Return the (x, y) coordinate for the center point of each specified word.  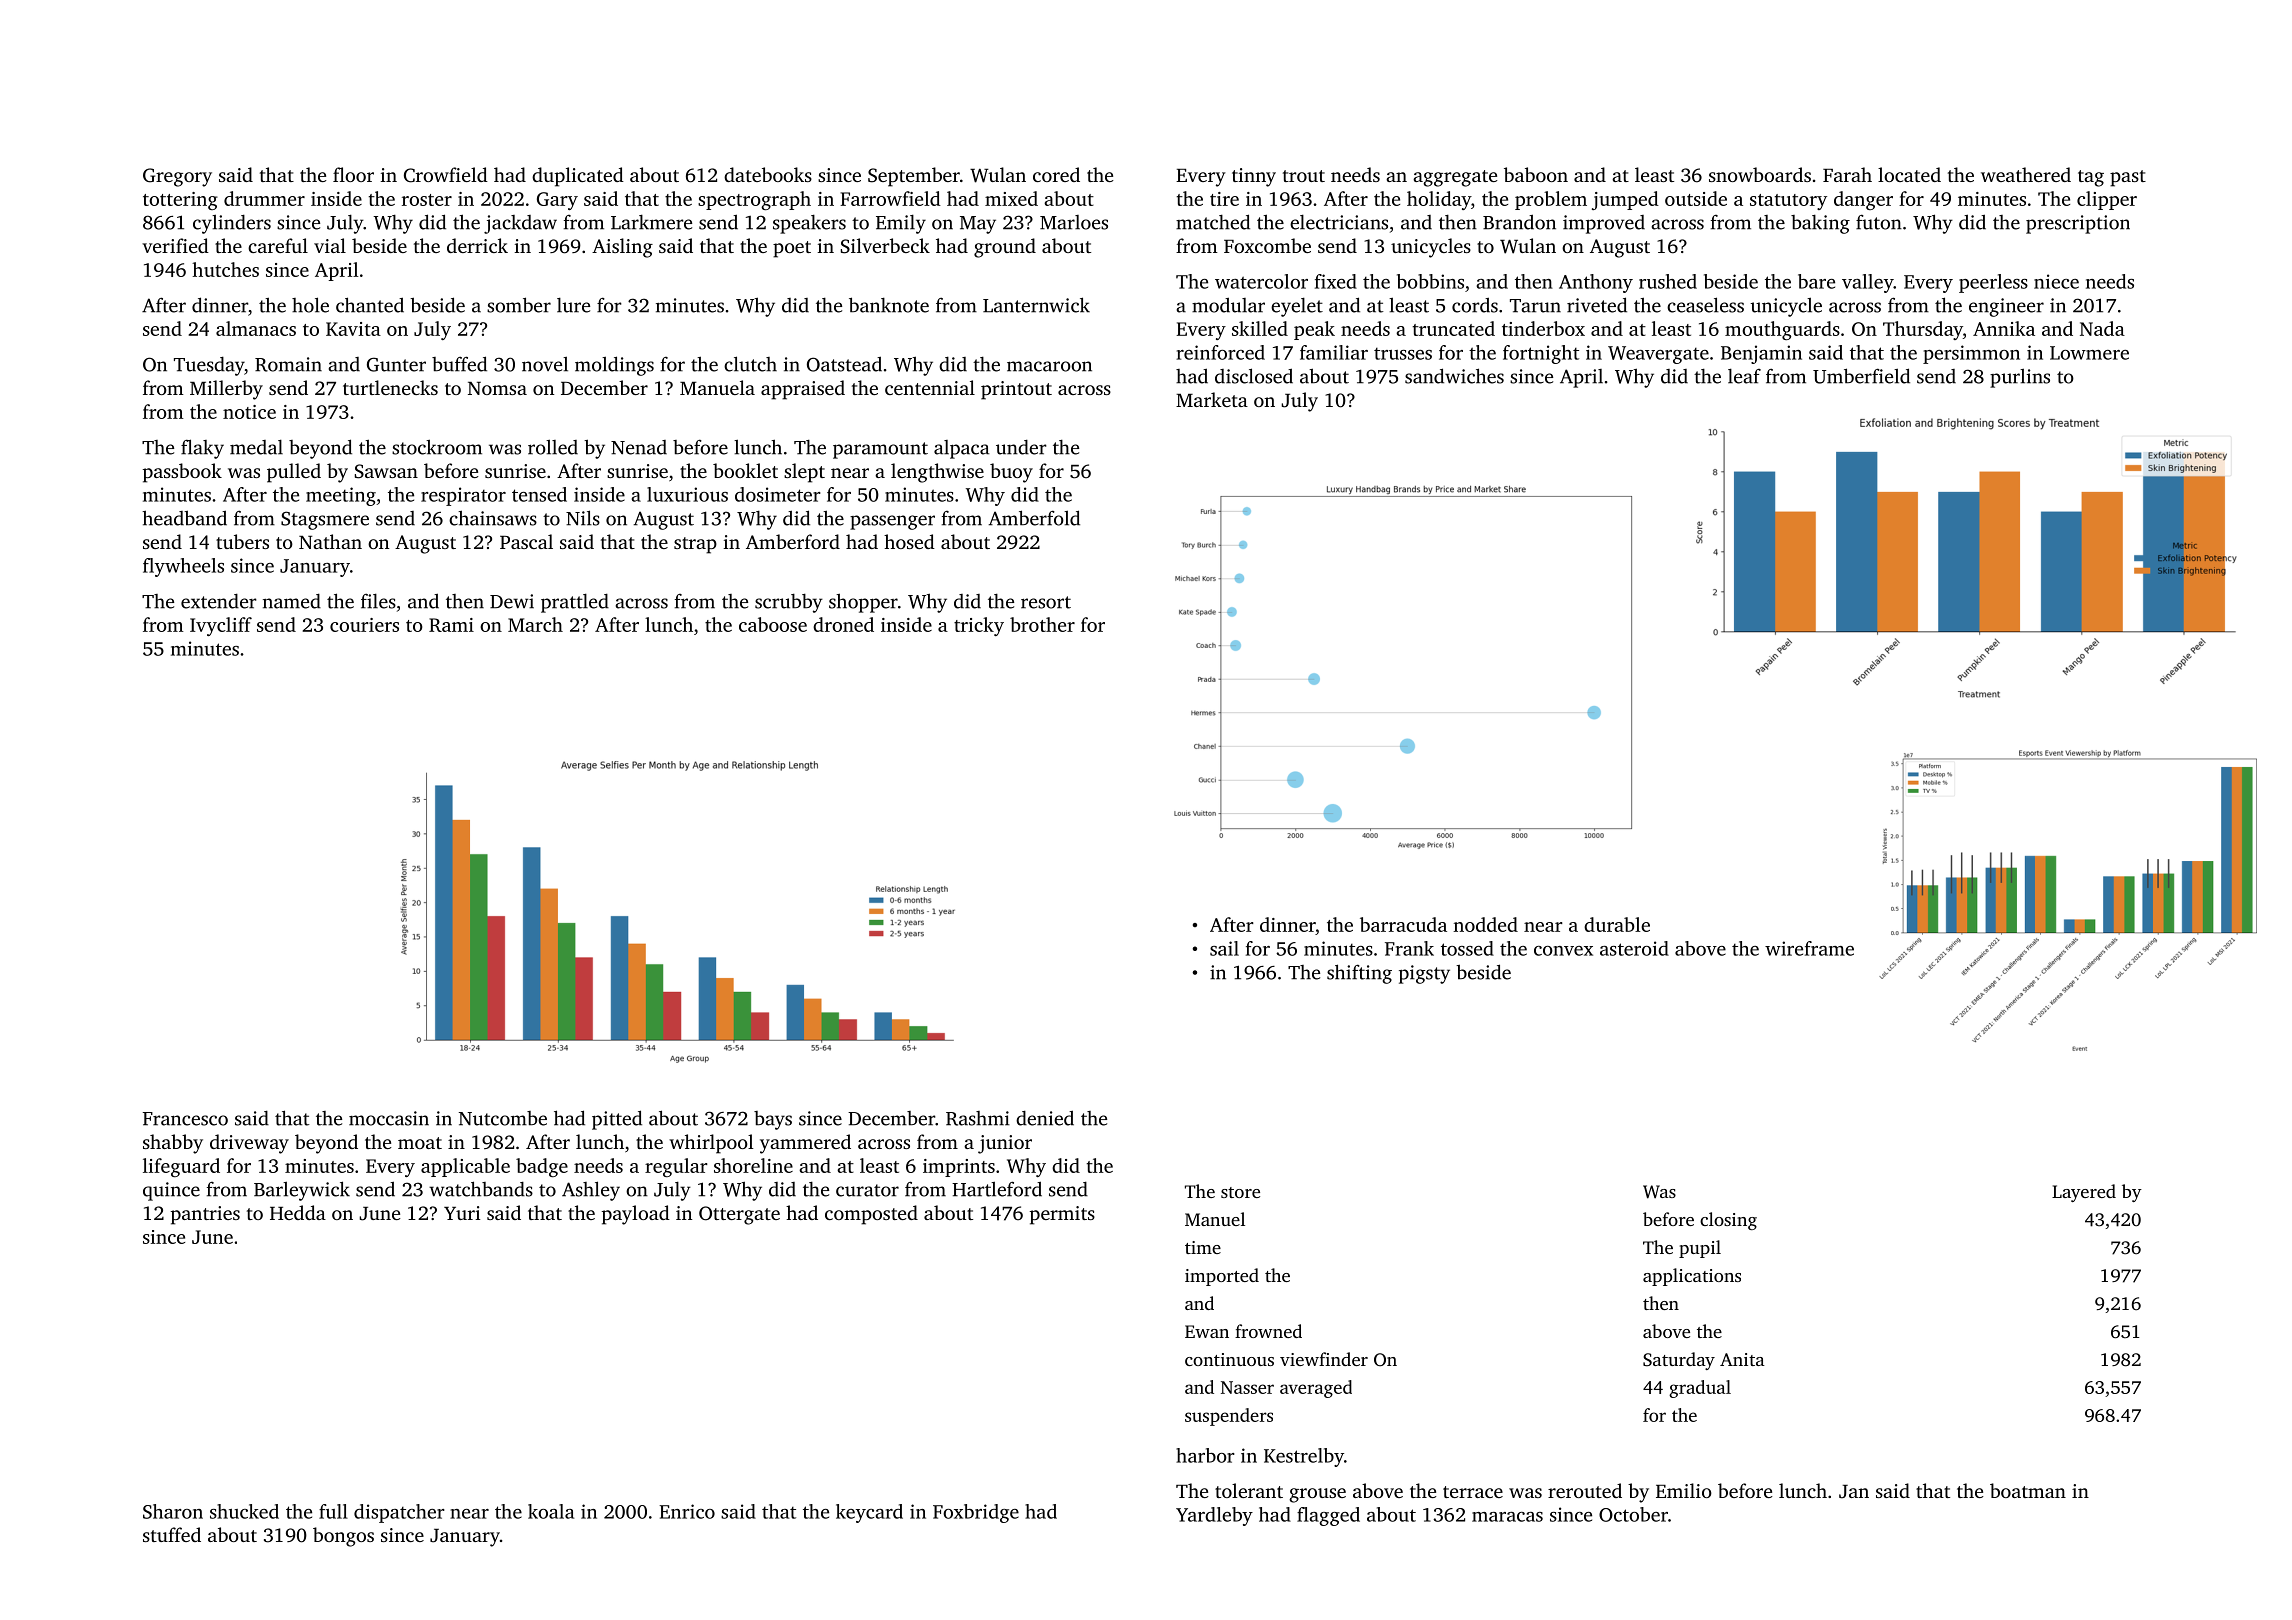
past (2128, 178)
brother (1042, 624)
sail (1224, 948)
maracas (1507, 1517)
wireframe (1809, 948)
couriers (364, 625)
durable (1617, 924)
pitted (617, 1120)
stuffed (172, 1534)
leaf (1744, 376)
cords (1475, 305)
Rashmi (978, 1118)
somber (519, 305)
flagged (1328, 1516)
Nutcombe (503, 1118)
